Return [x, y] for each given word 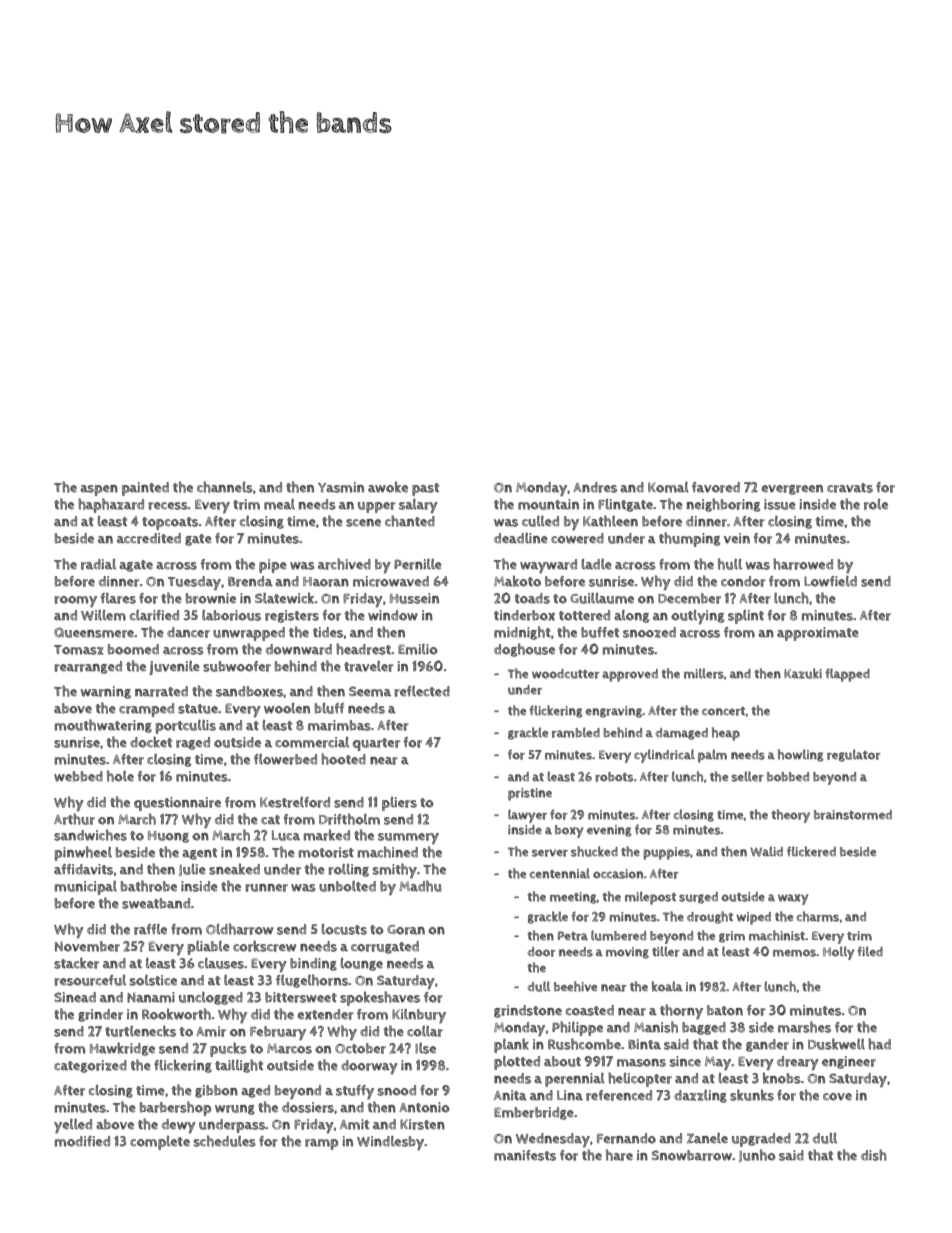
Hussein [414, 598]
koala [667, 986]
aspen [99, 490]
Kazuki [803, 673]
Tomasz [79, 650]
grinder [100, 1015]
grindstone [528, 1011]
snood [397, 1090]
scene [363, 523]
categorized [90, 1066]
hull [730, 564]
